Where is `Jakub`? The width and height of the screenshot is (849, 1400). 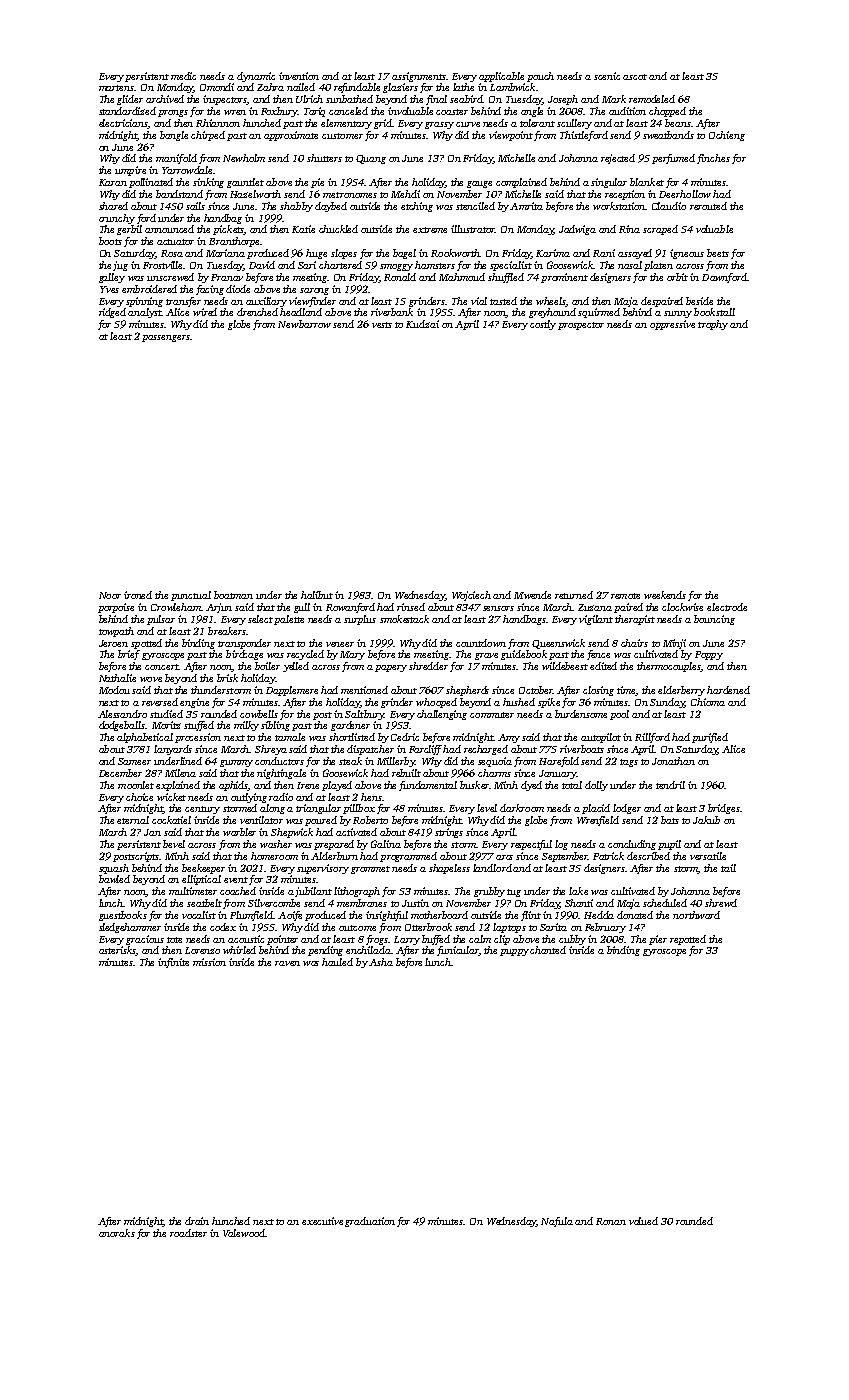
Jakub is located at coordinates (706, 820).
